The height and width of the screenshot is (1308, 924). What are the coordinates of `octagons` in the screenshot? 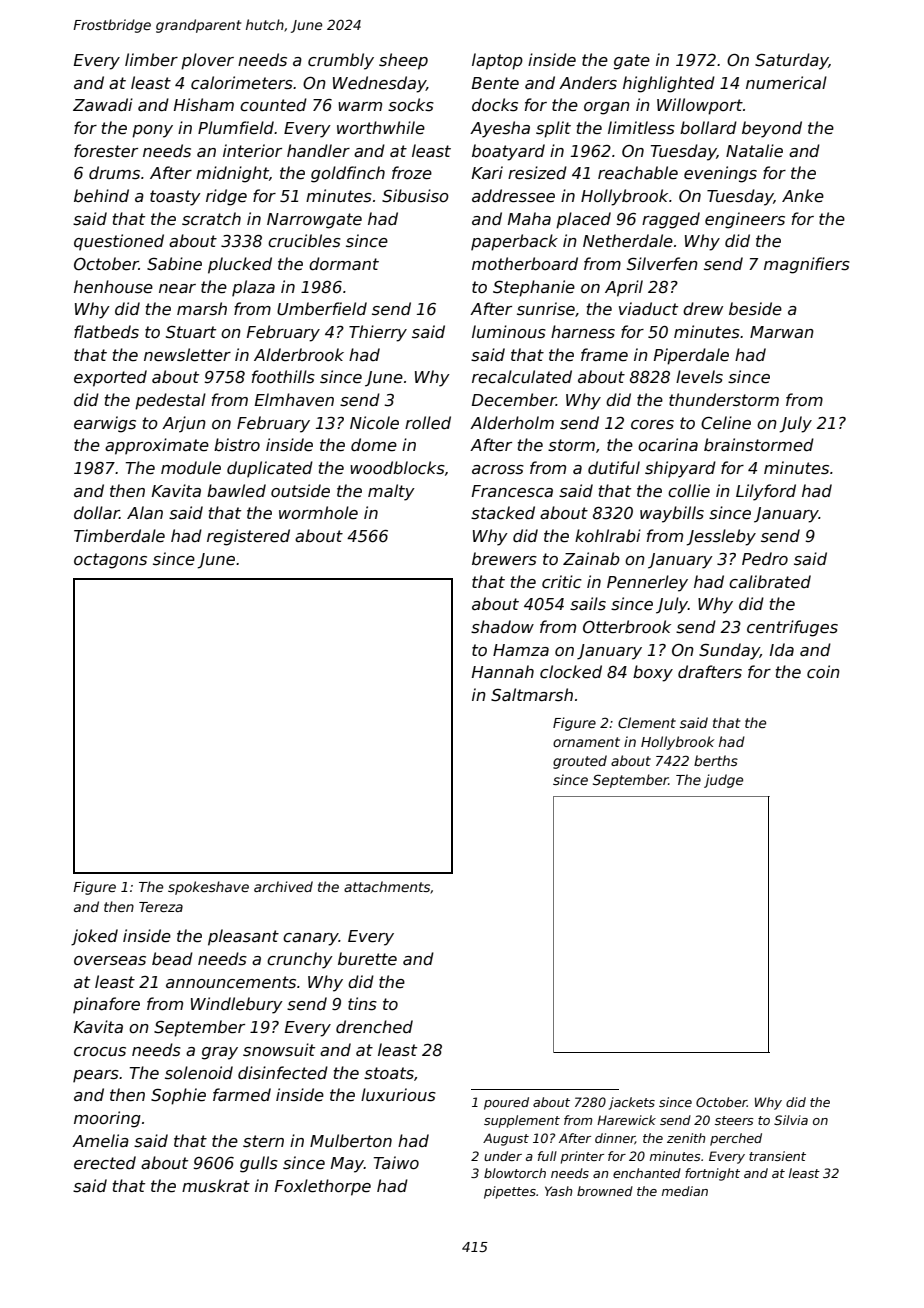 It's located at (110, 561).
